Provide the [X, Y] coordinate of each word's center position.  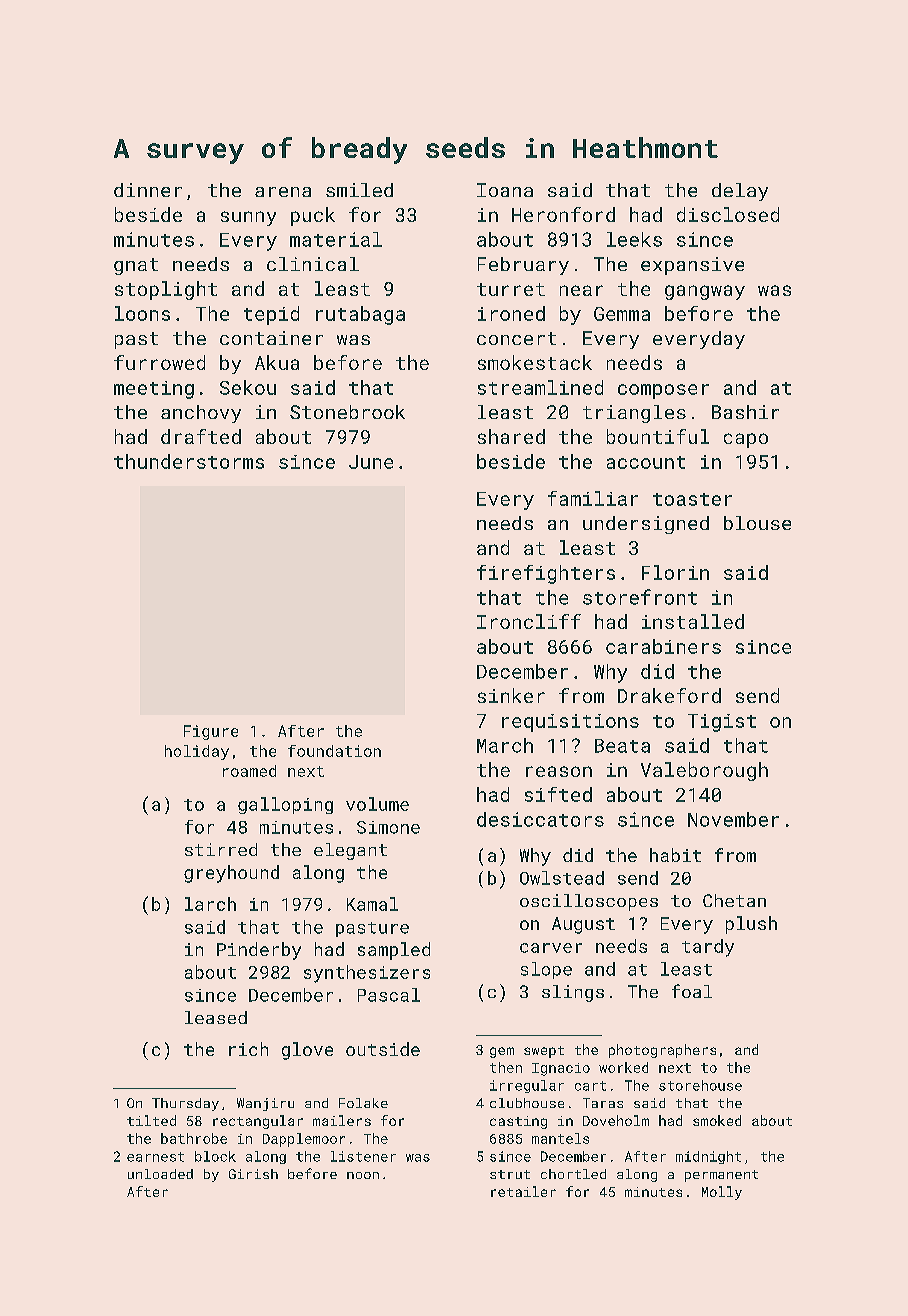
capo [746, 440]
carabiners [663, 646]
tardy [708, 948]
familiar [593, 498]
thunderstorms [189, 461]
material [336, 239]
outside [383, 1049]
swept [544, 1052]
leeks [634, 239]
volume [377, 804]
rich [248, 1049]
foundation [334, 751]
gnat [136, 266]
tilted [151, 1120]
